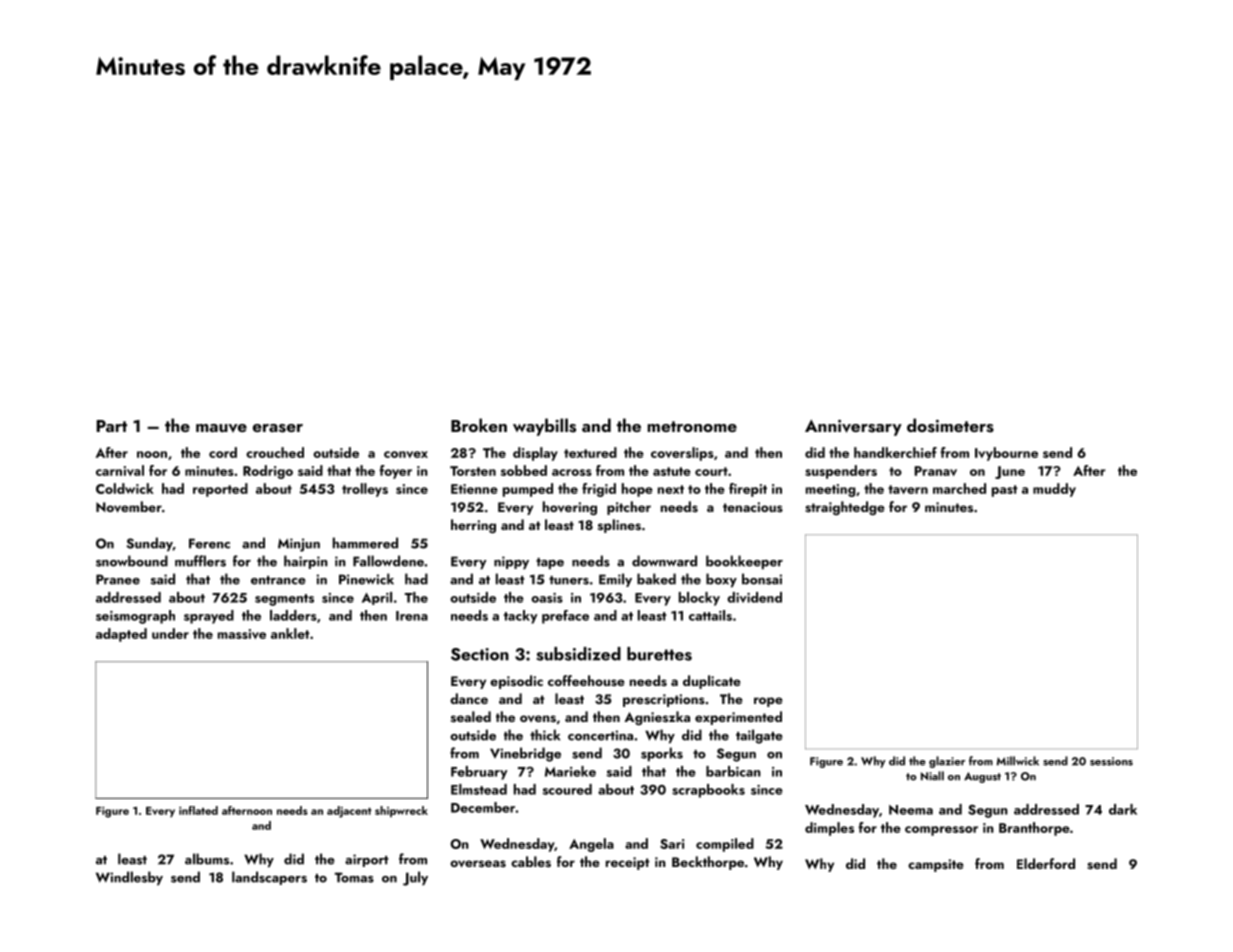 The height and width of the document is (952, 1233). What do you see at coordinates (692, 426) in the document?
I see `metronome` at bounding box center [692, 426].
